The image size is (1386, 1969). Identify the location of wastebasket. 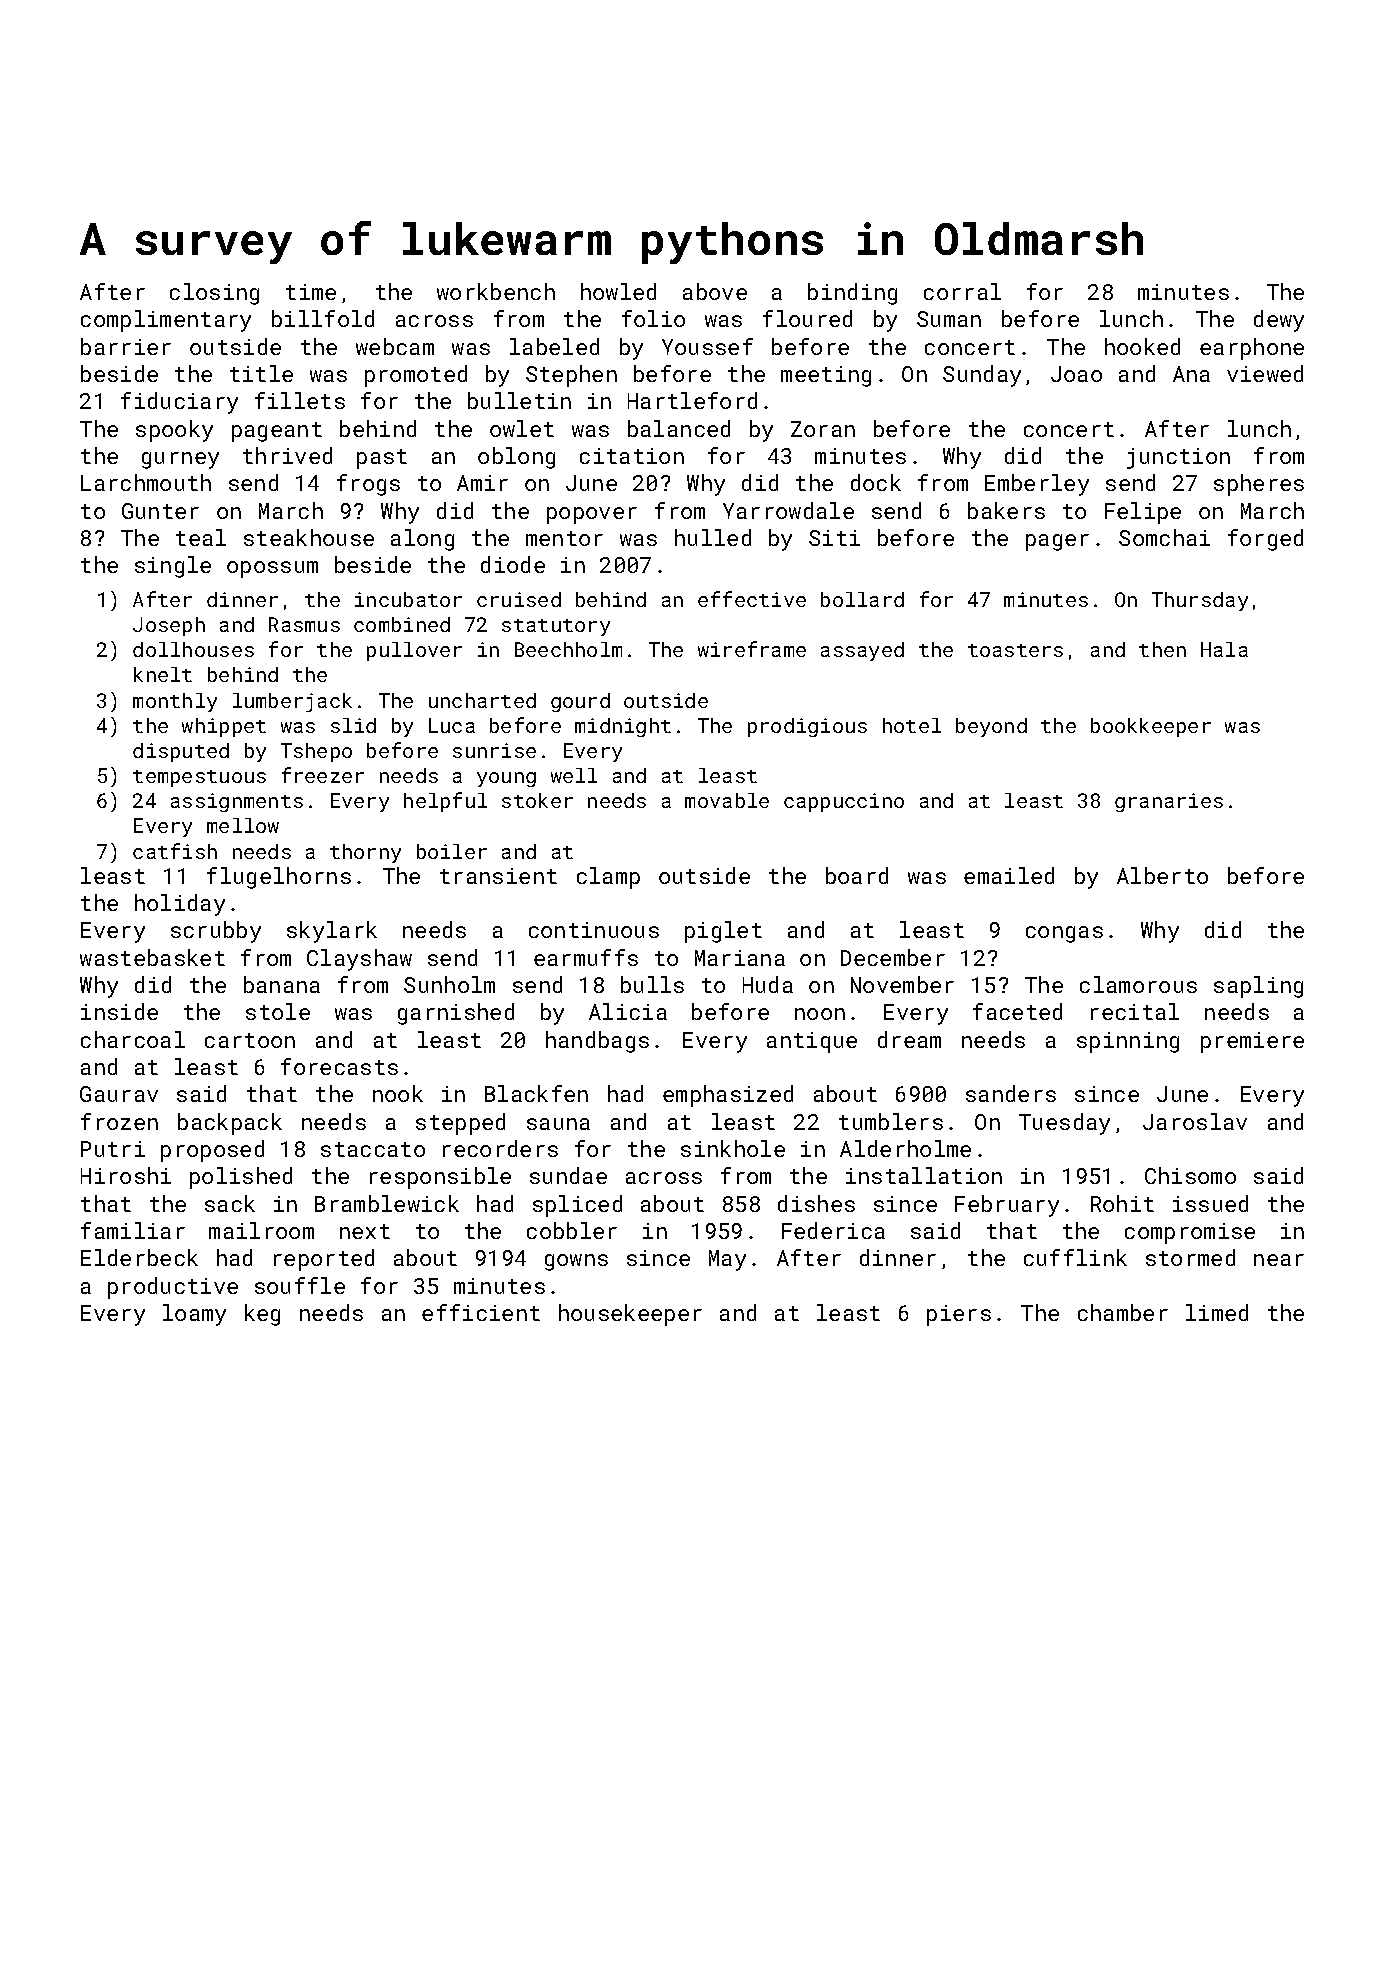
(152, 957).
